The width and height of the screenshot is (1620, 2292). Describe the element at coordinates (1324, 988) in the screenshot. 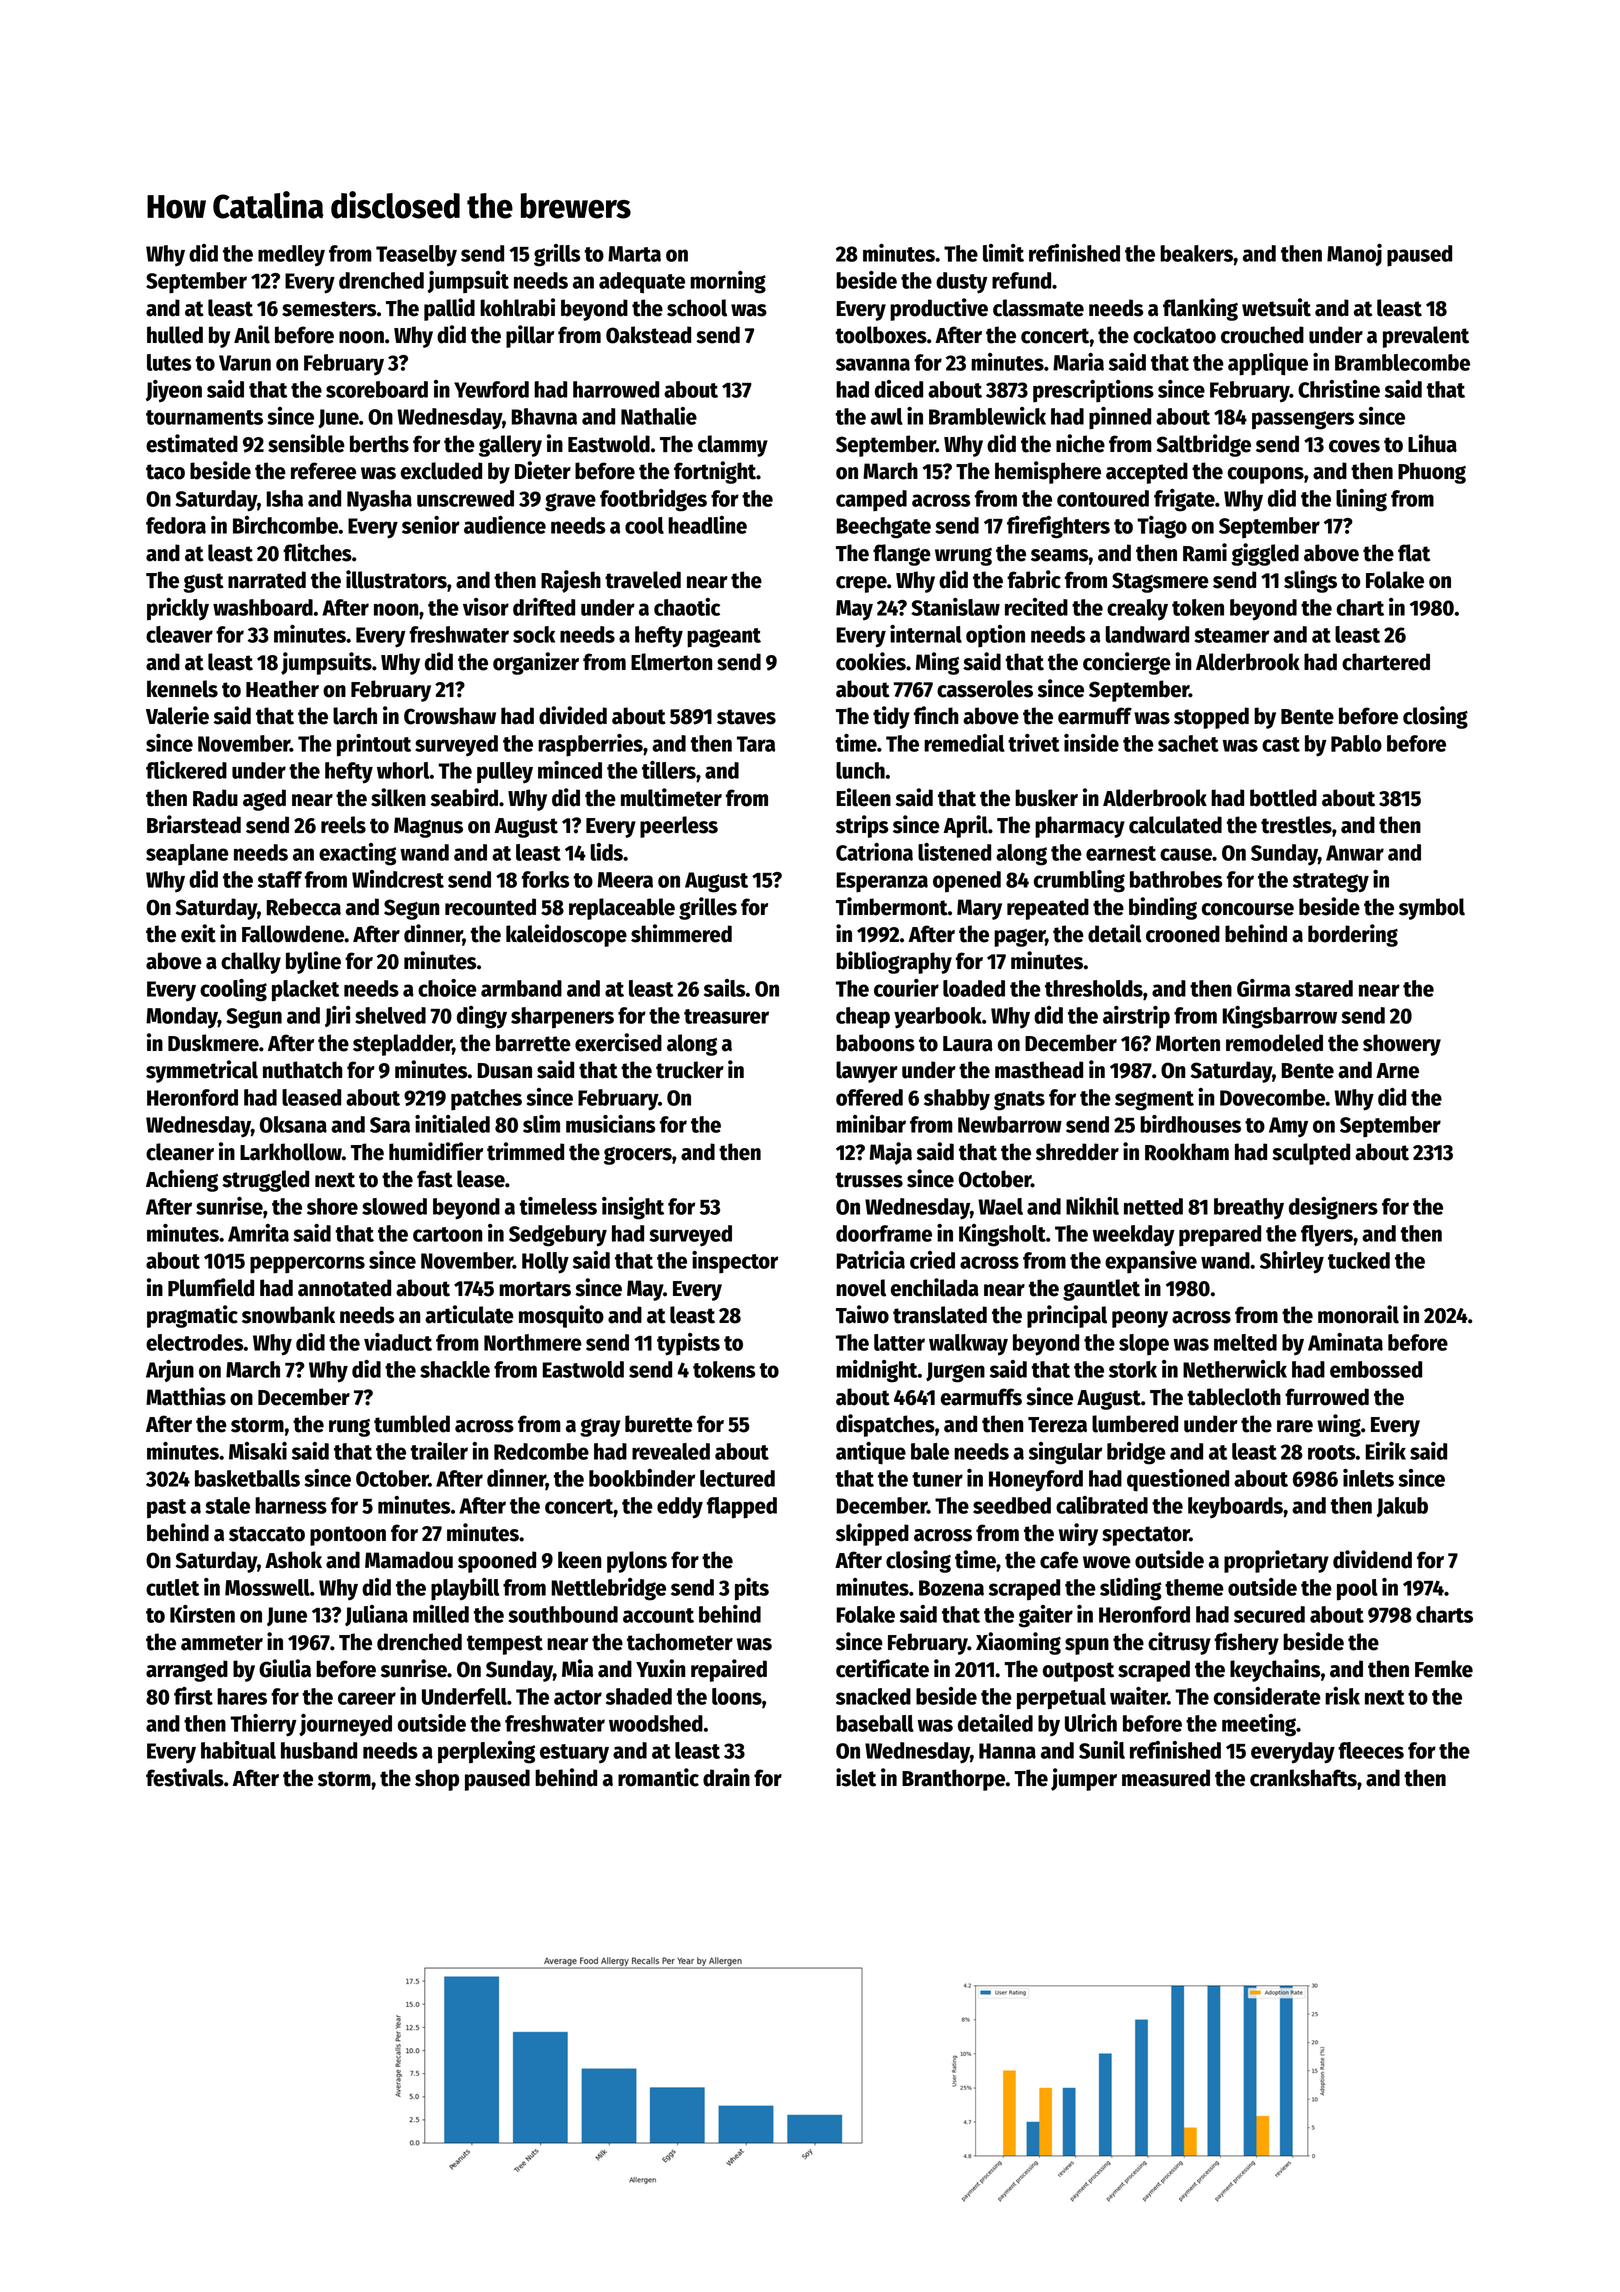

I see `stared` at that location.
